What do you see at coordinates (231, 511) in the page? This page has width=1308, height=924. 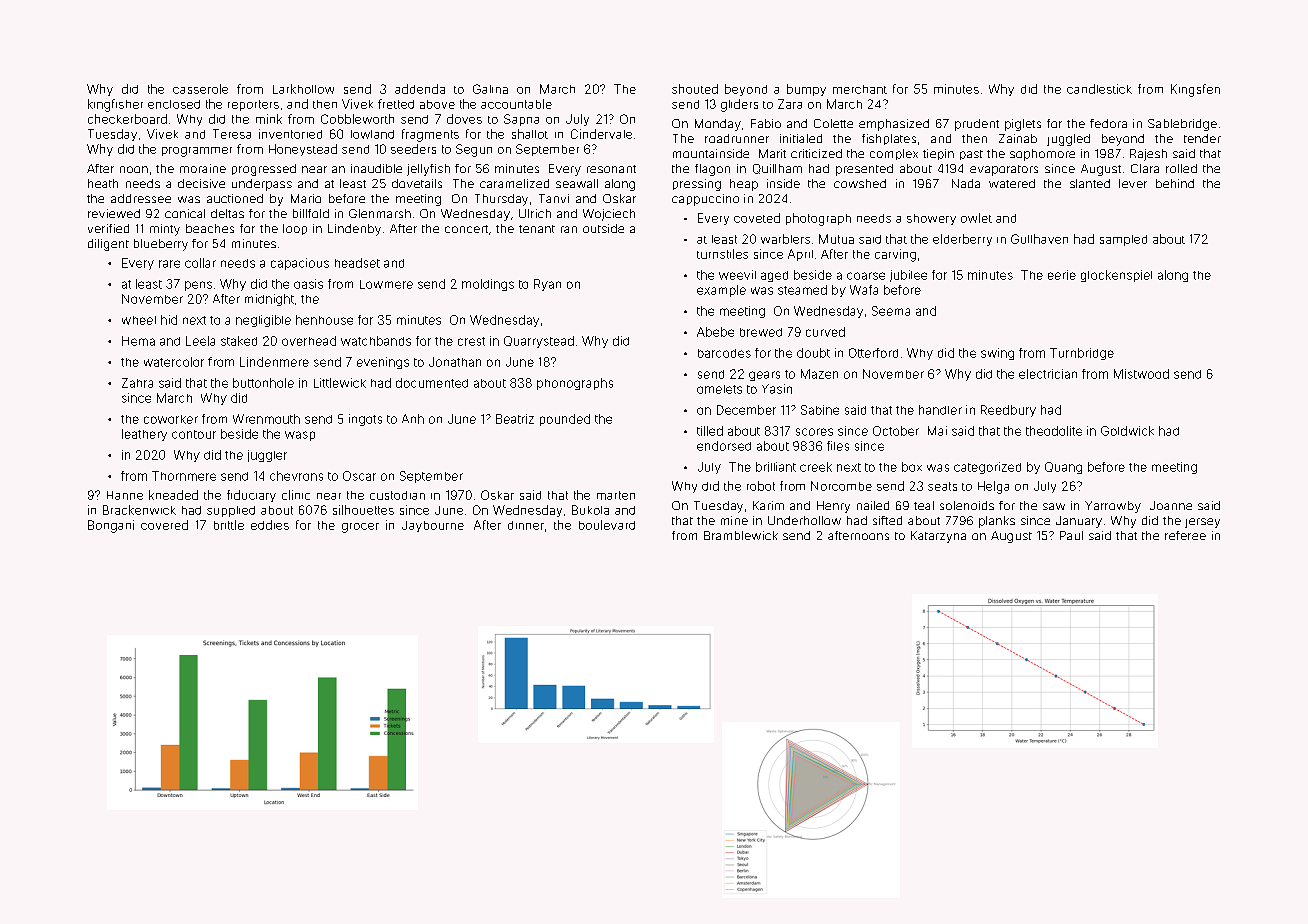 I see `supplied` at bounding box center [231, 511].
